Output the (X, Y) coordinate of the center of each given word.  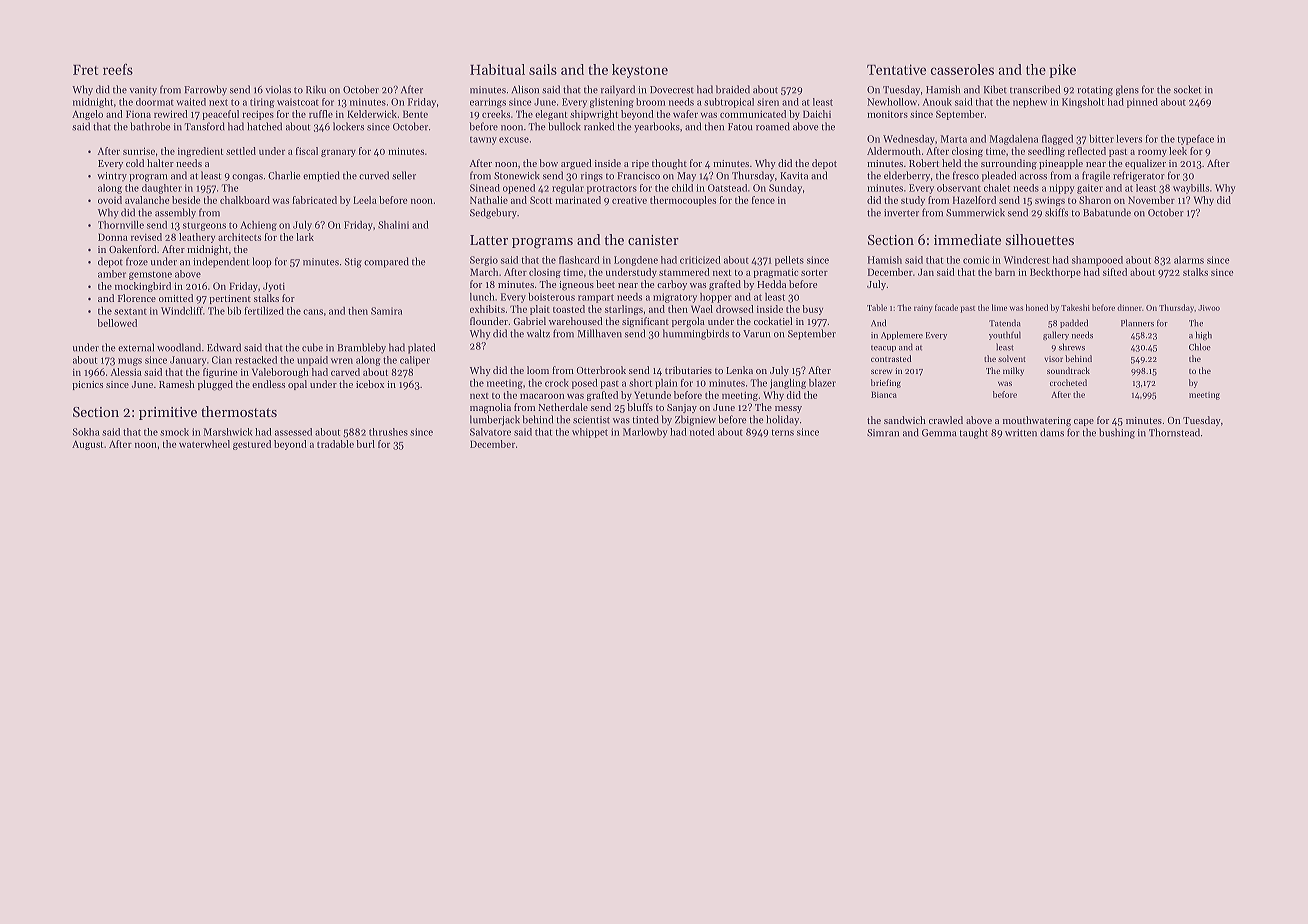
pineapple (1061, 164)
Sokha (86, 432)
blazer (822, 383)
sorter (814, 272)
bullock (564, 126)
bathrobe (150, 126)
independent (221, 262)
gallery (1056, 335)
